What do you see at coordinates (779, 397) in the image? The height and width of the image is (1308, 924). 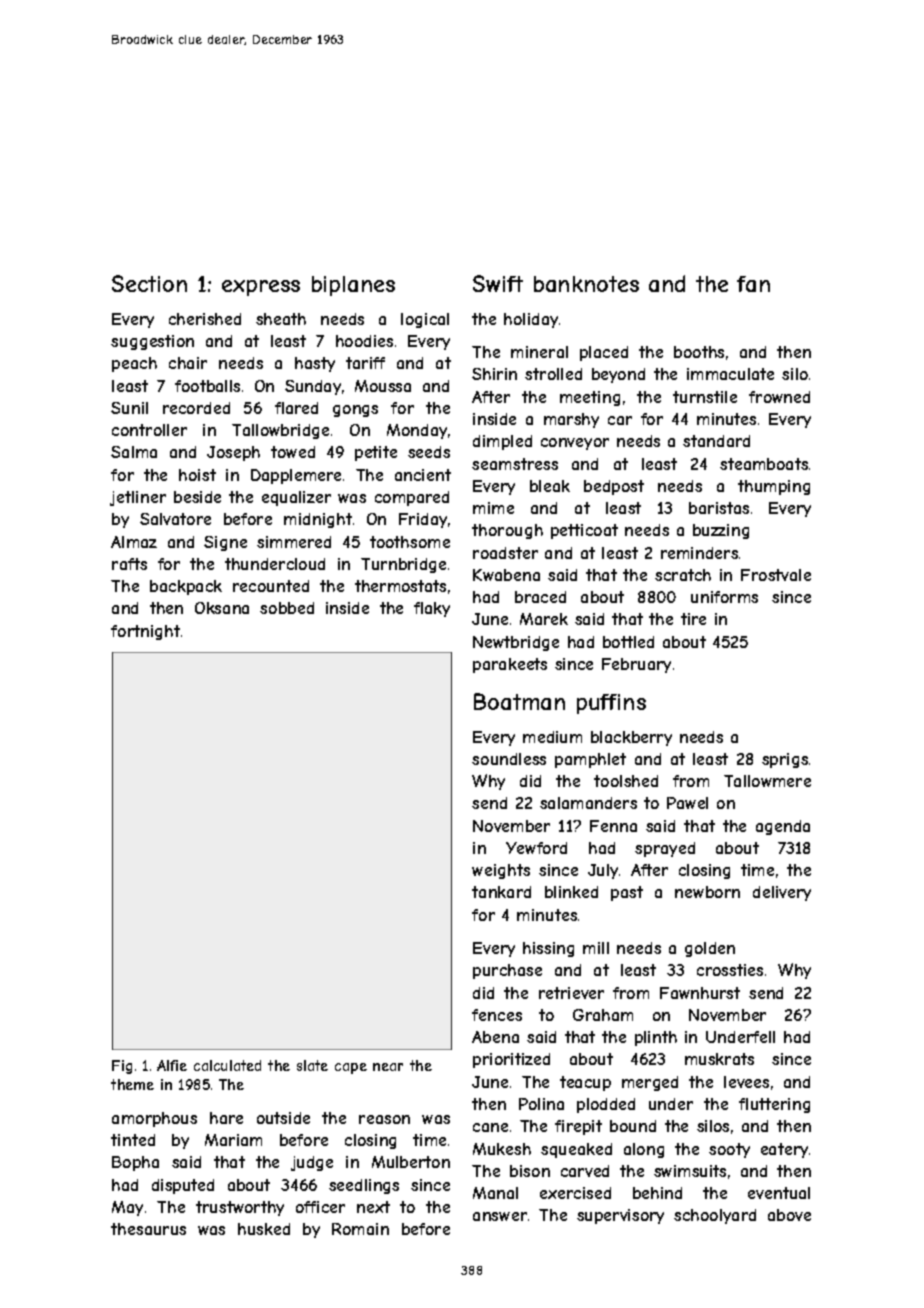 I see `frowned` at bounding box center [779, 397].
